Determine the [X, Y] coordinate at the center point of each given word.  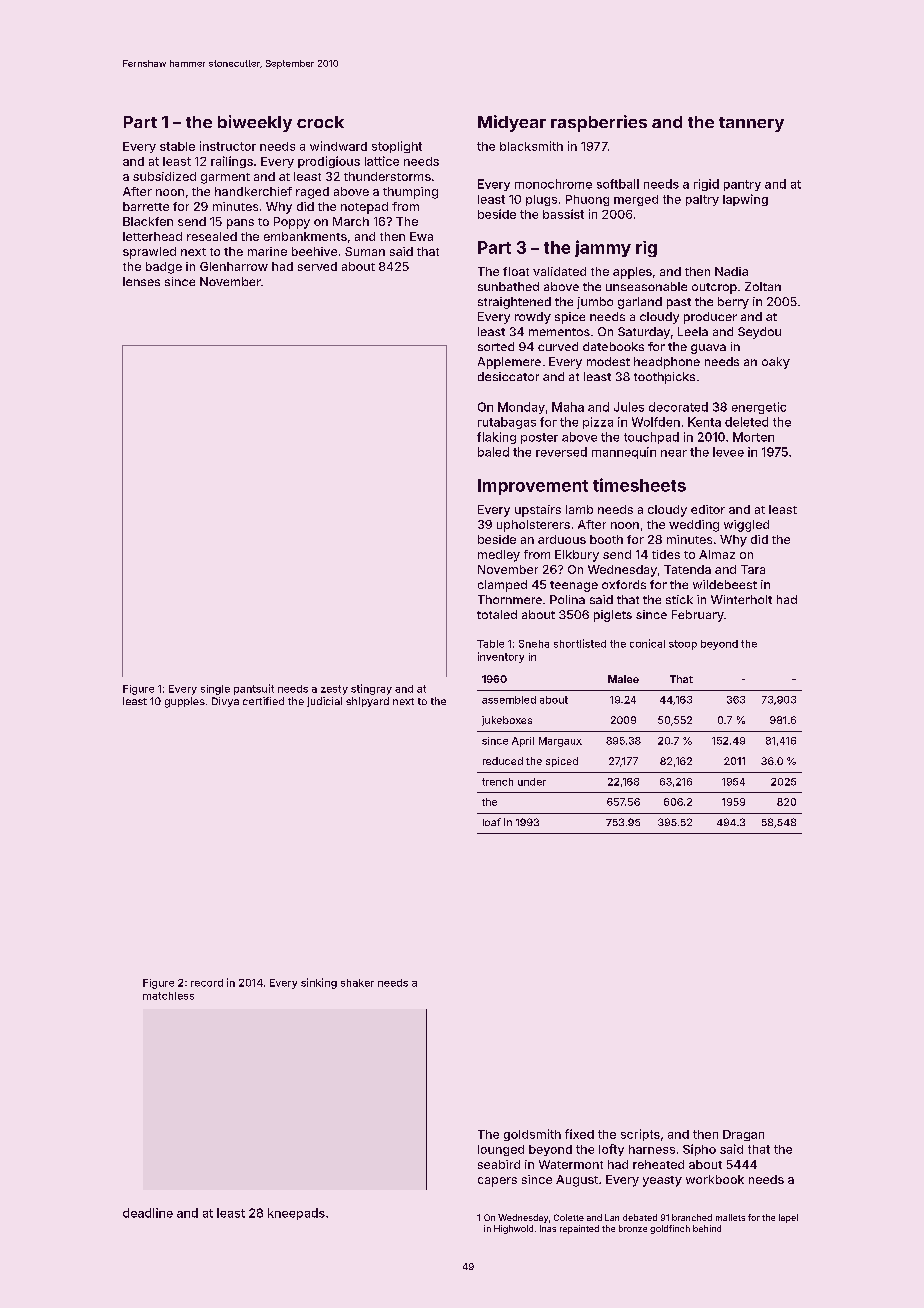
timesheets [639, 485]
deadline [148, 1213]
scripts [640, 1135]
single [215, 690]
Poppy [292, 223]
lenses [141, 281]
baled [493, 452]
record [207, 983]
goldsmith [532, 1135]
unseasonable [646, 286]
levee [728, 452]
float [516, 271]
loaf [492, 822]
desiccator [508, 376]
